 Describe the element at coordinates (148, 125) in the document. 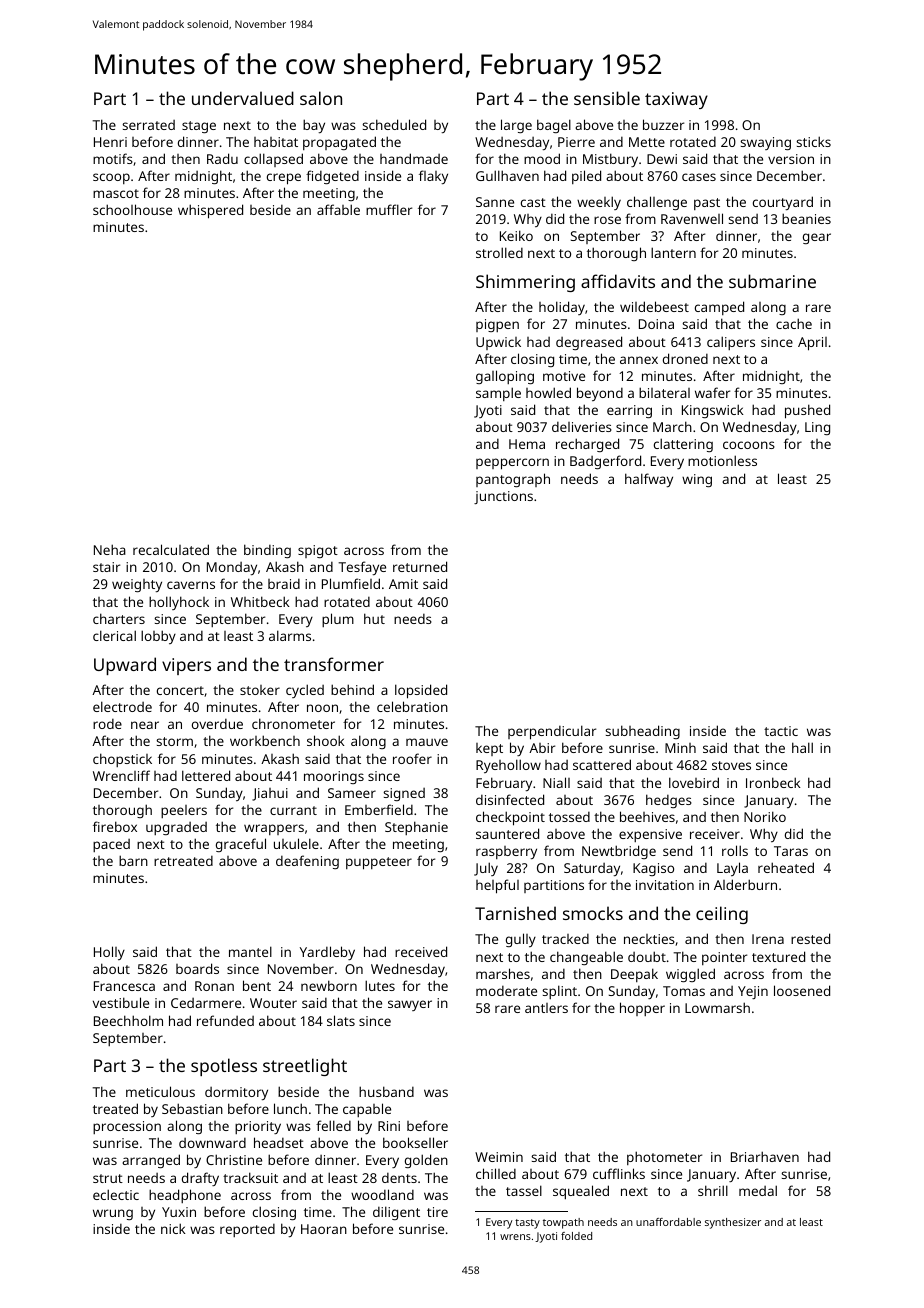

I see `serrated` at that location.
